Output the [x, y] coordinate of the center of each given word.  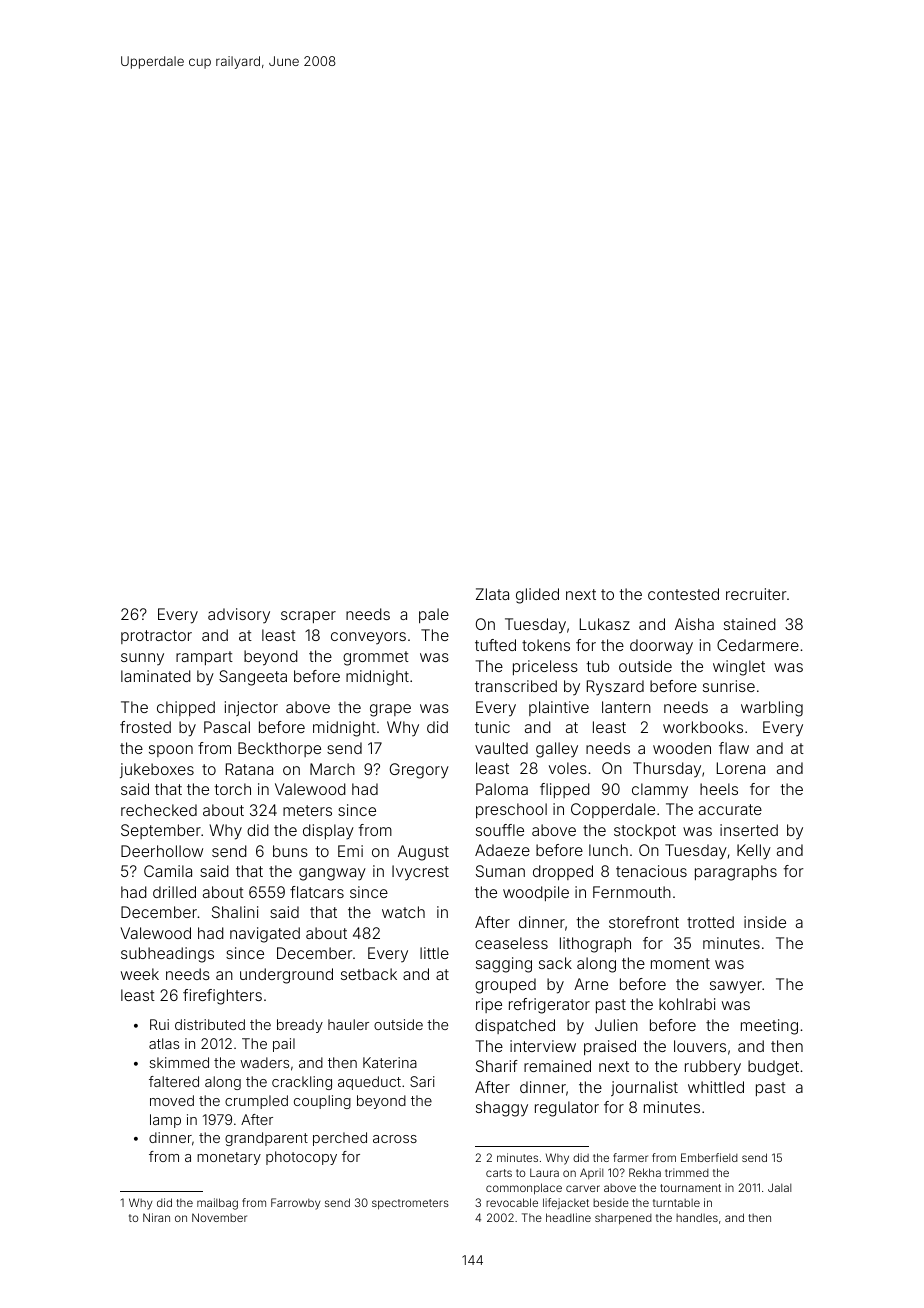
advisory [239, 616]
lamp [165, 1121]
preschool [511, 810]
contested [683, 594]
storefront [644, 922]
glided [537, 596]
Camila [168, 871]
